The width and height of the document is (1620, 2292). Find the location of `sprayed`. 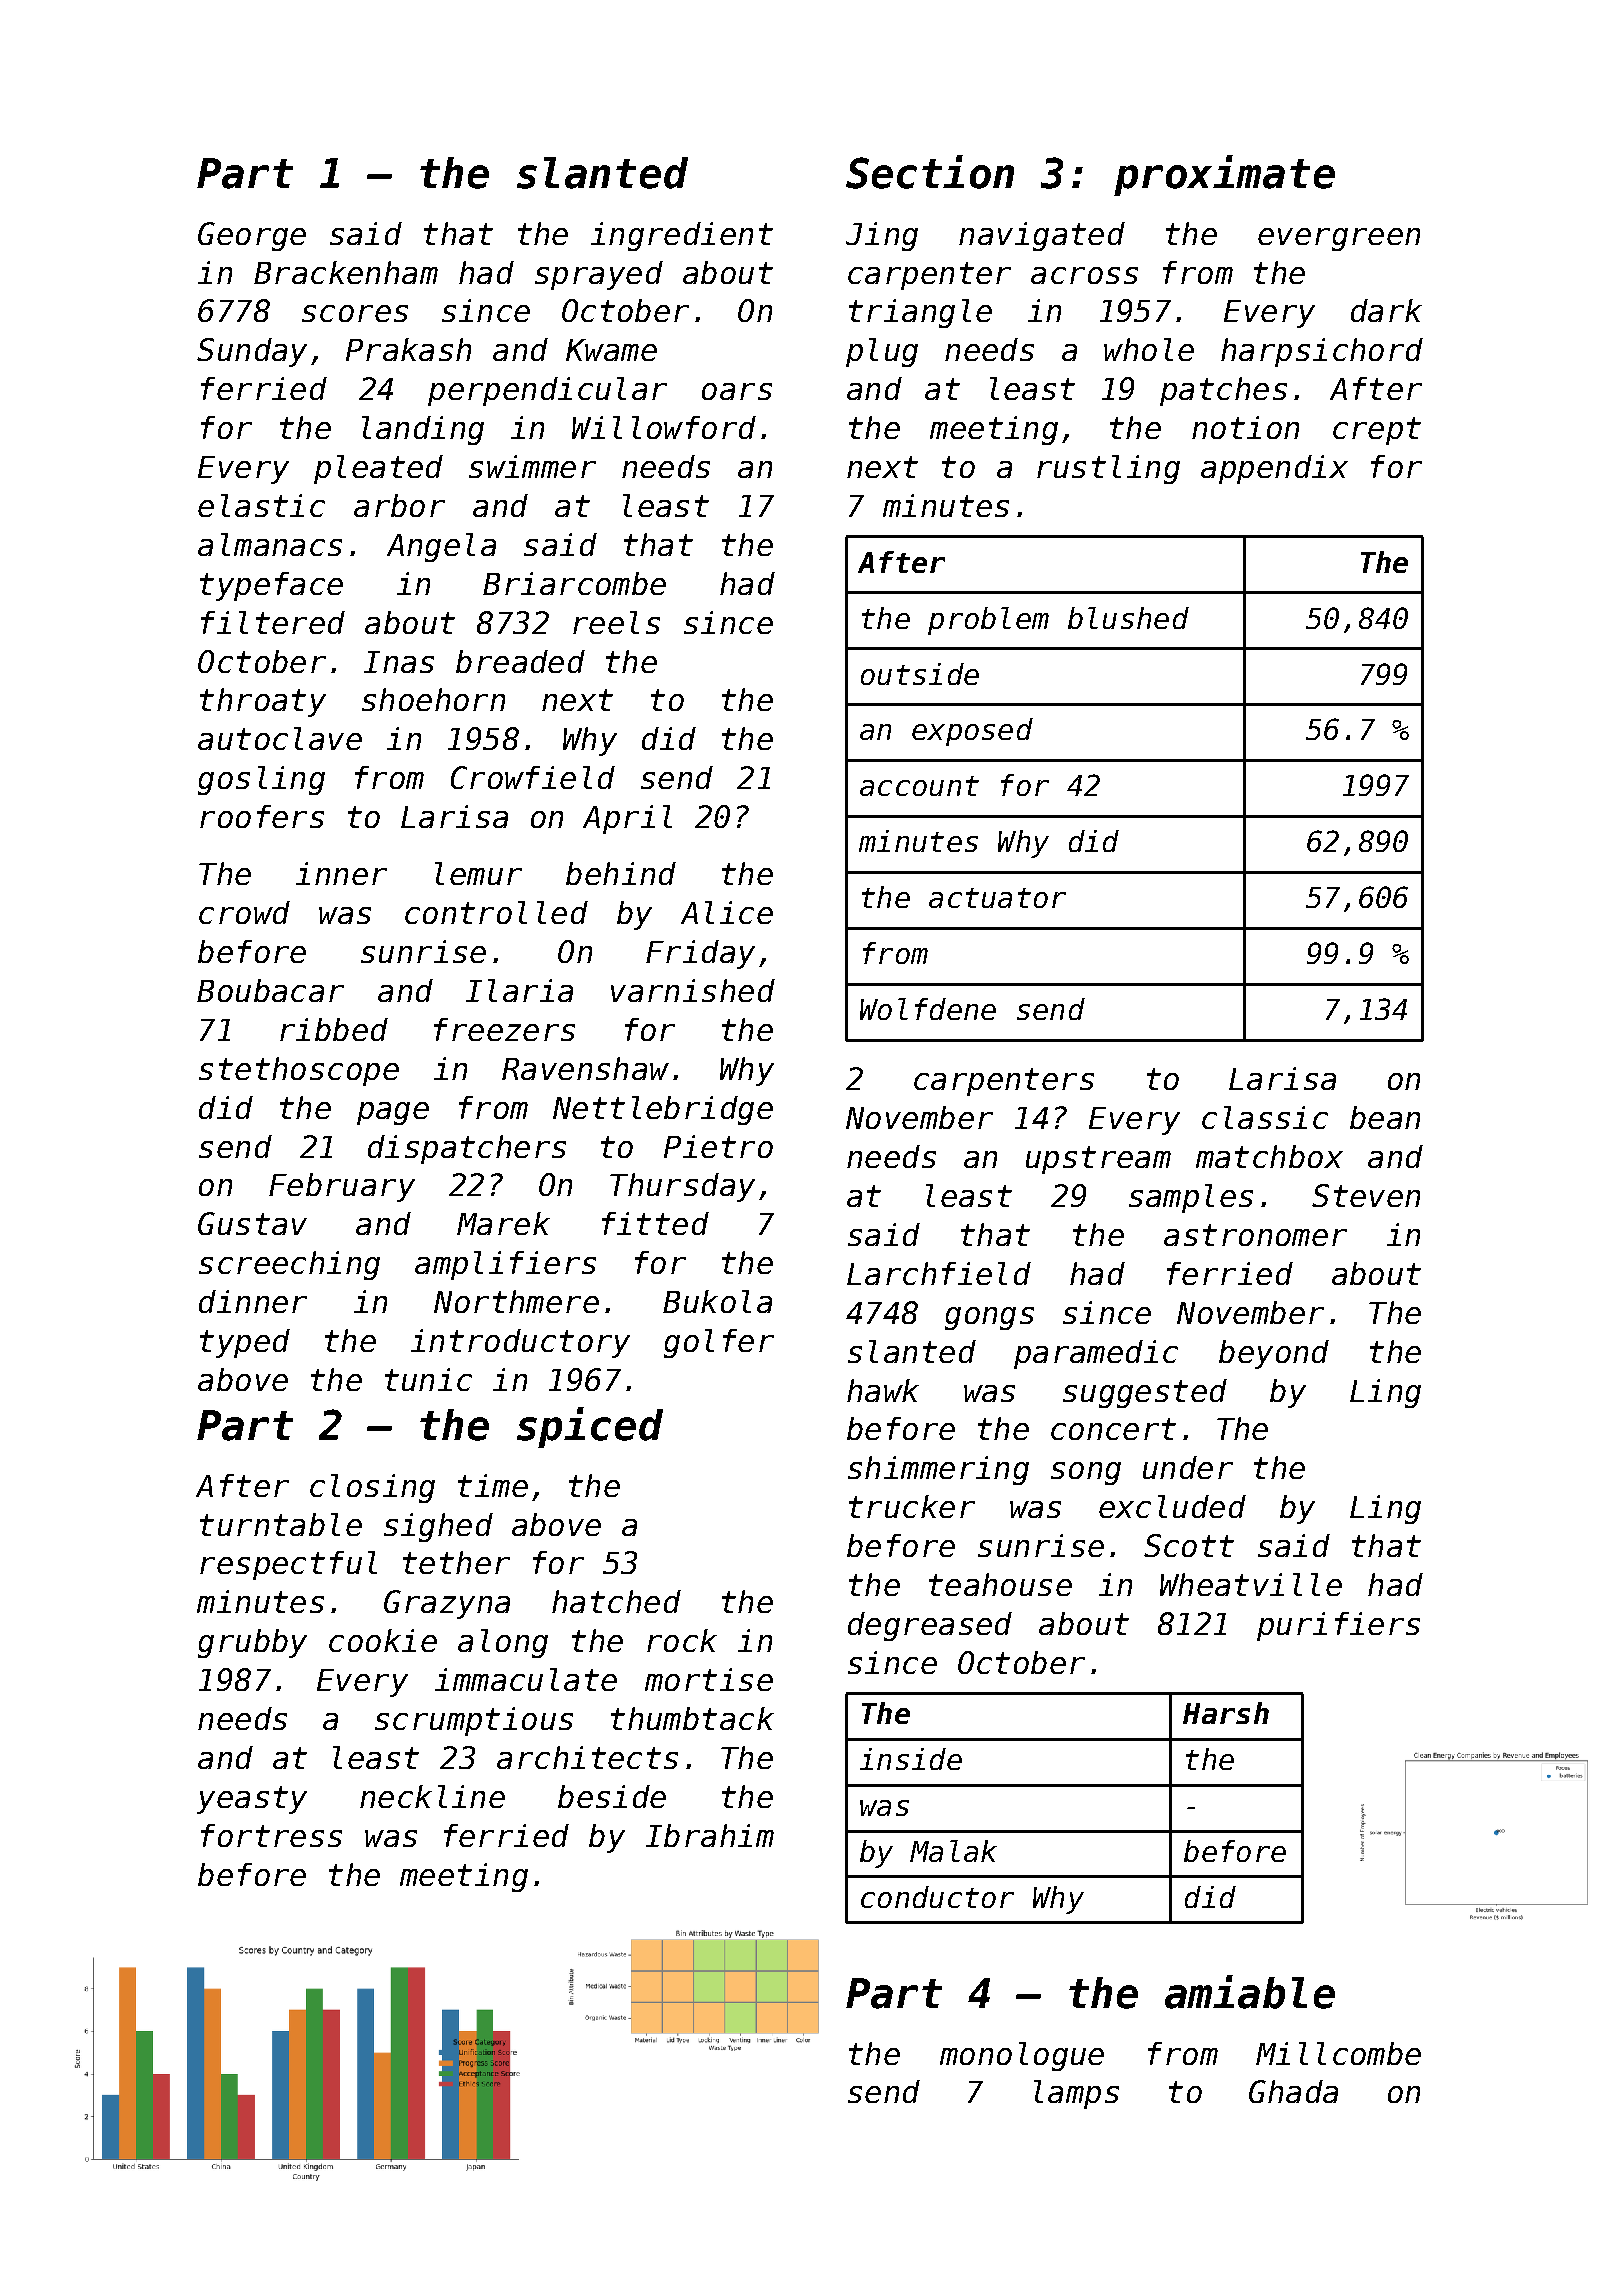

sprayed is located at coordinates (599, 275).
